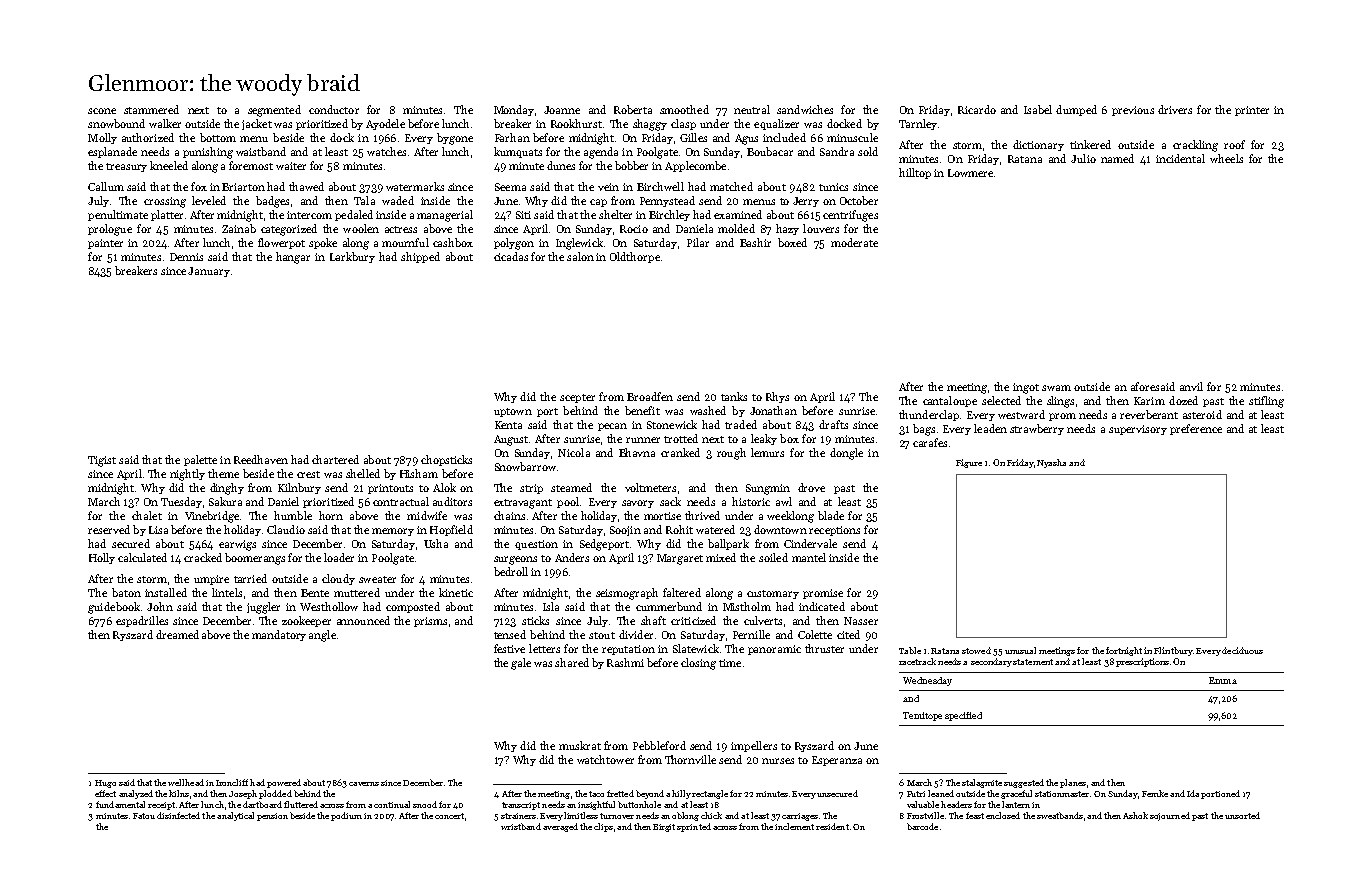 This screenshot has width=1372, height=887. I want to click on fortnight, so click(1124, 651).
